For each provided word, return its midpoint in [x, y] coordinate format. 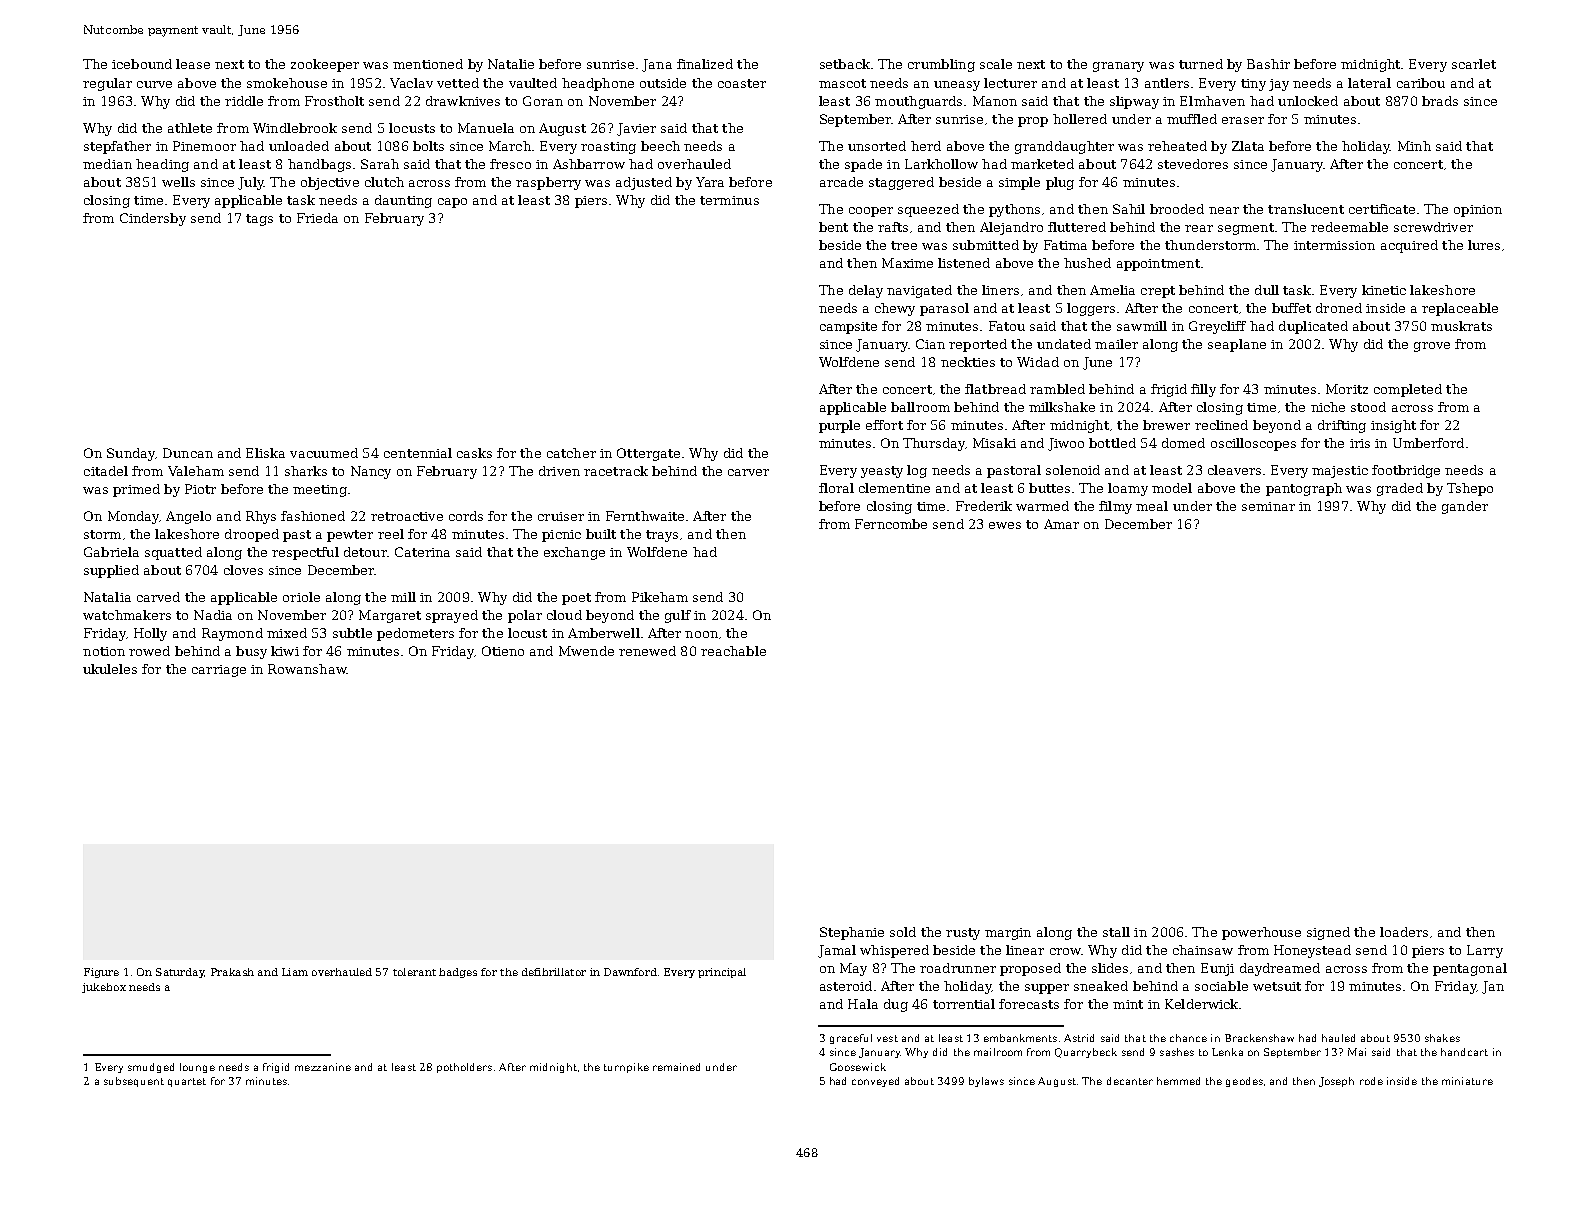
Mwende [586, 651]
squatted [173, 553]
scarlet [1474, 64]
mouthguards [918, 102]
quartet [187, 1082]
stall [1116, 932]
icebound [142, 64]
